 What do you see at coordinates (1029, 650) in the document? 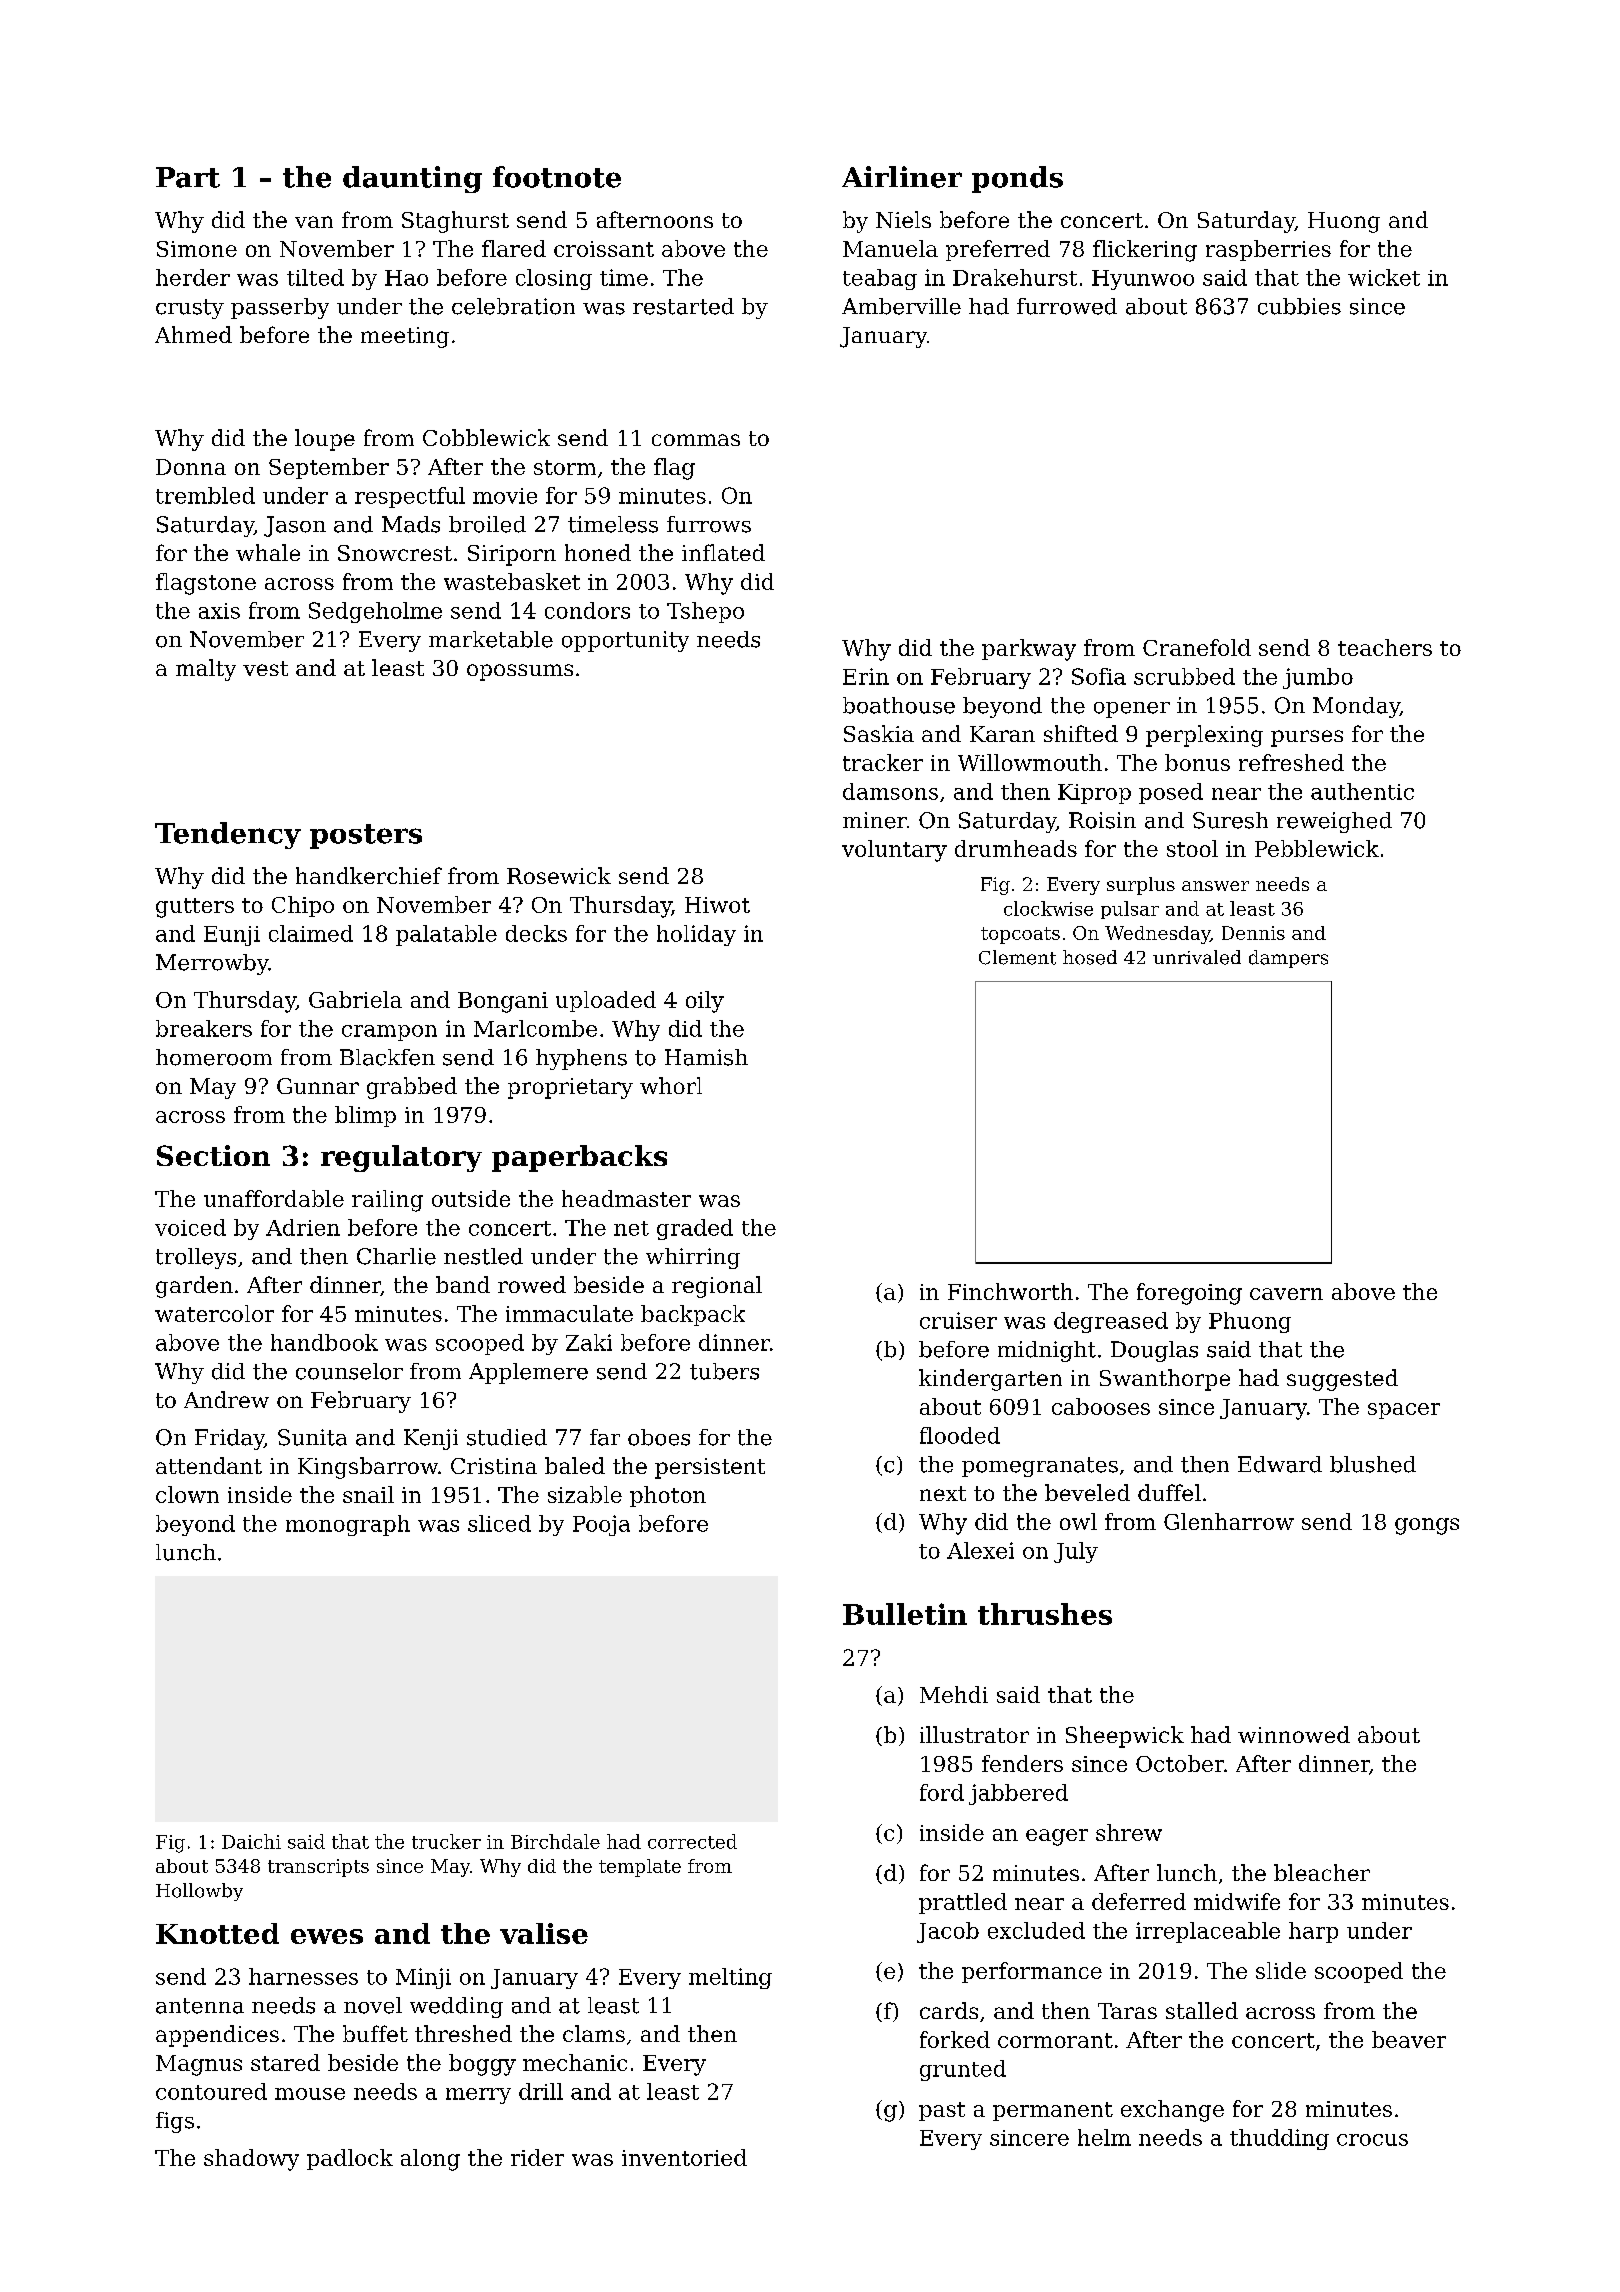
I see `parkway` at bounding box center [1029, 650].
